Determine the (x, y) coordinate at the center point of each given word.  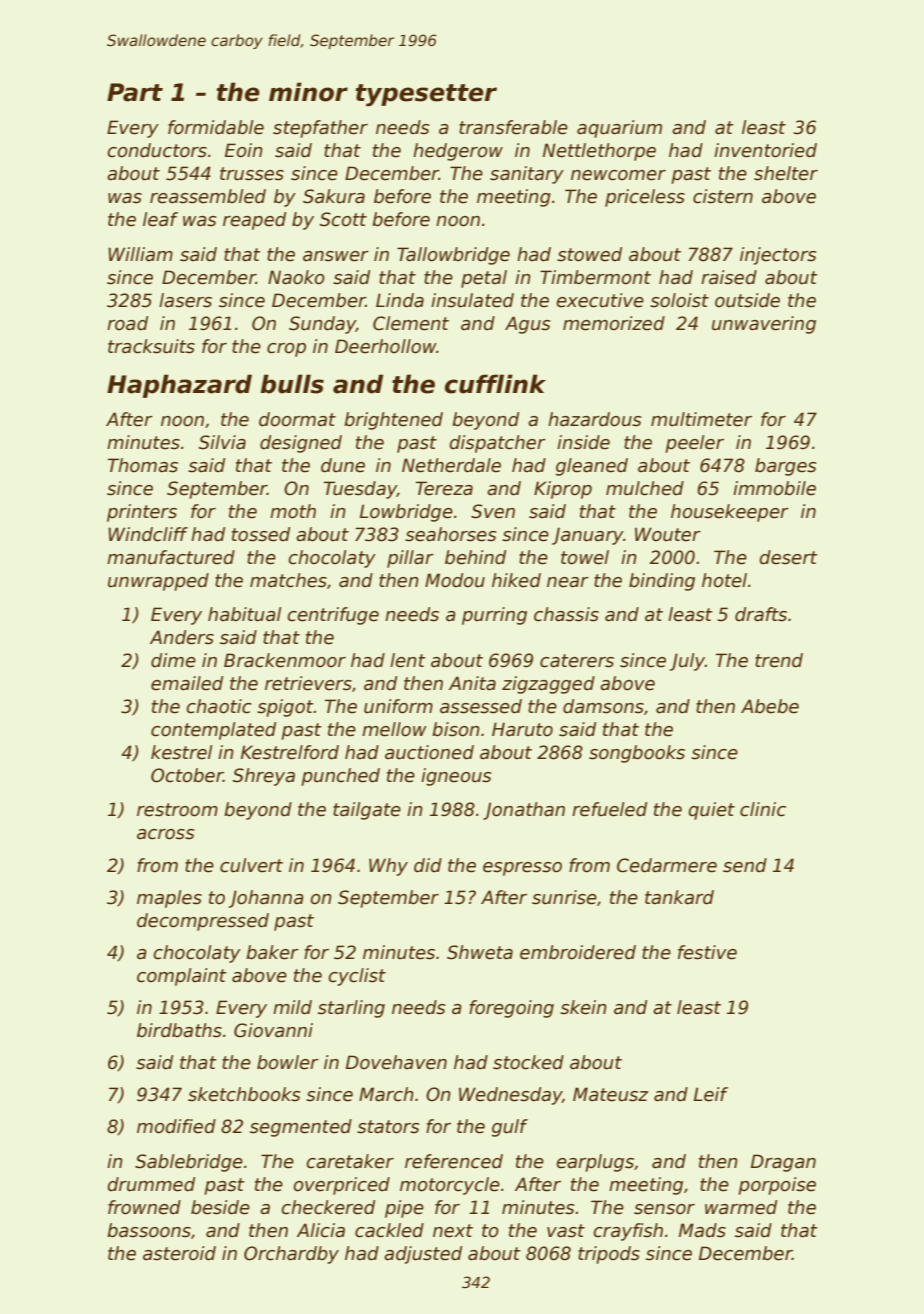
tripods (609, 1255)
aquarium (619, 129)
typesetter (426, 95)
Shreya (264, 777)
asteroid (179, 1253)
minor (308, 92)
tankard (679, 897)
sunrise (564, 897)
